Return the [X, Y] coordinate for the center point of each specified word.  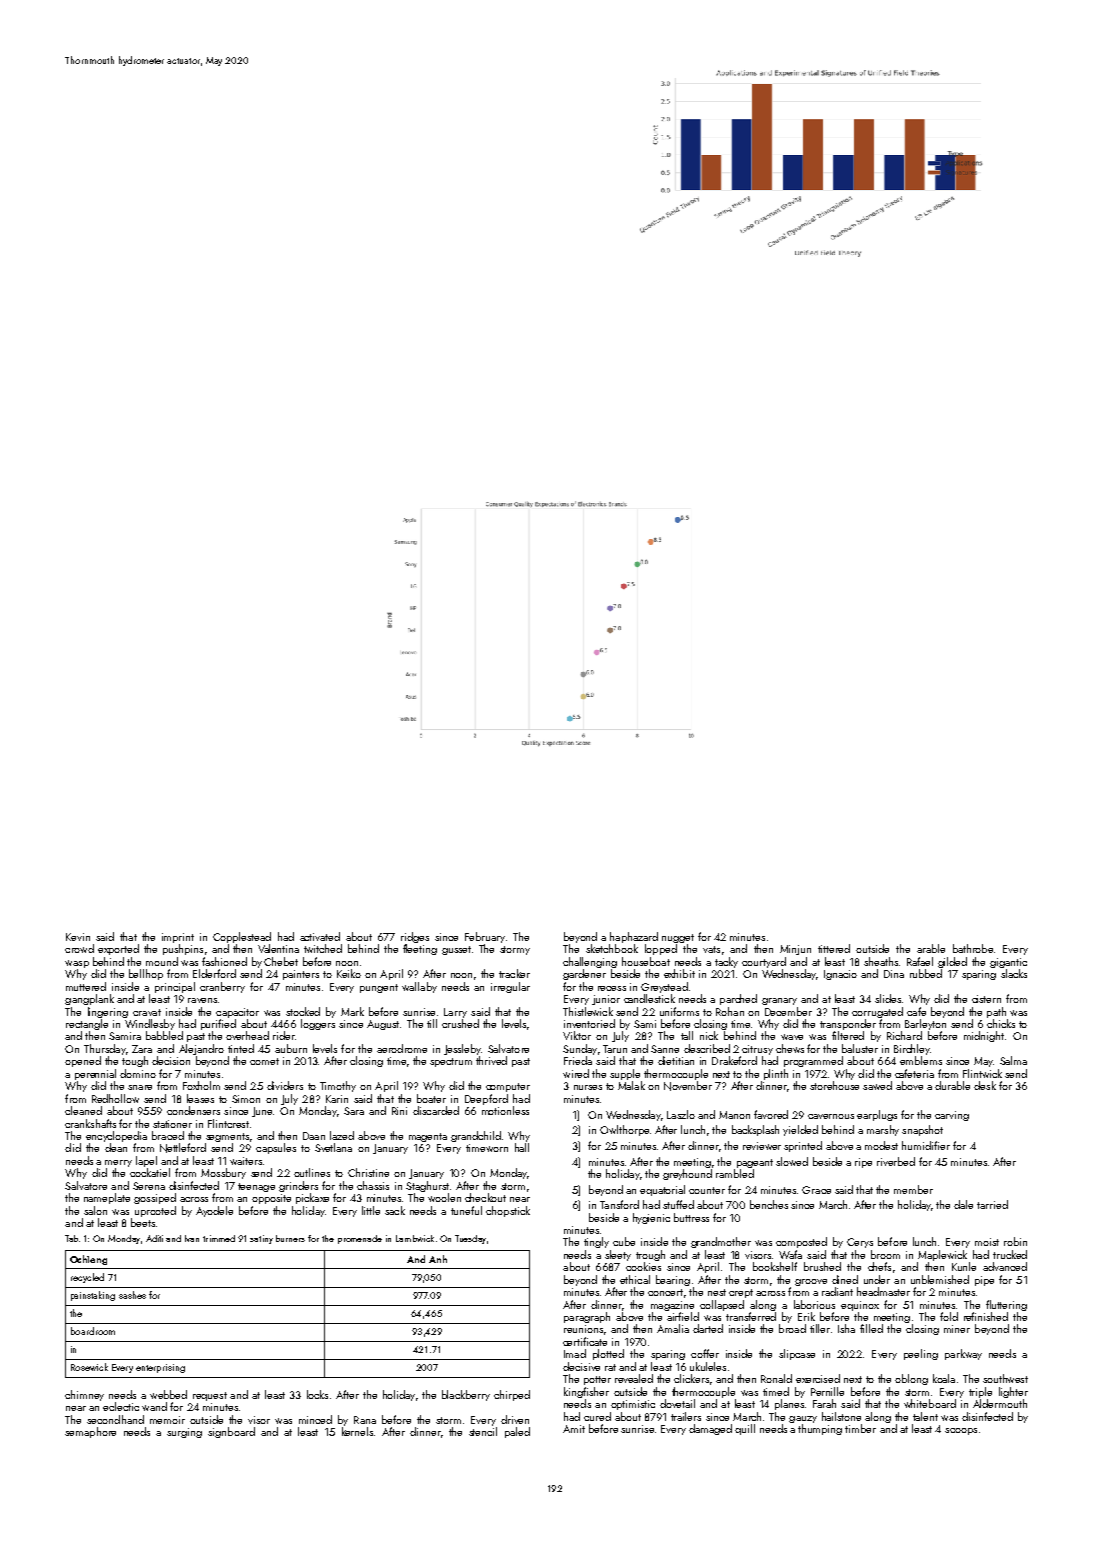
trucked [1010, 1254]
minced [315, 1419]
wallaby [419, 987]
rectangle [87, 1024]
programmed [813, 1061]
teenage [256, 1187]
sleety [618, 1255]
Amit [574, 1429]
